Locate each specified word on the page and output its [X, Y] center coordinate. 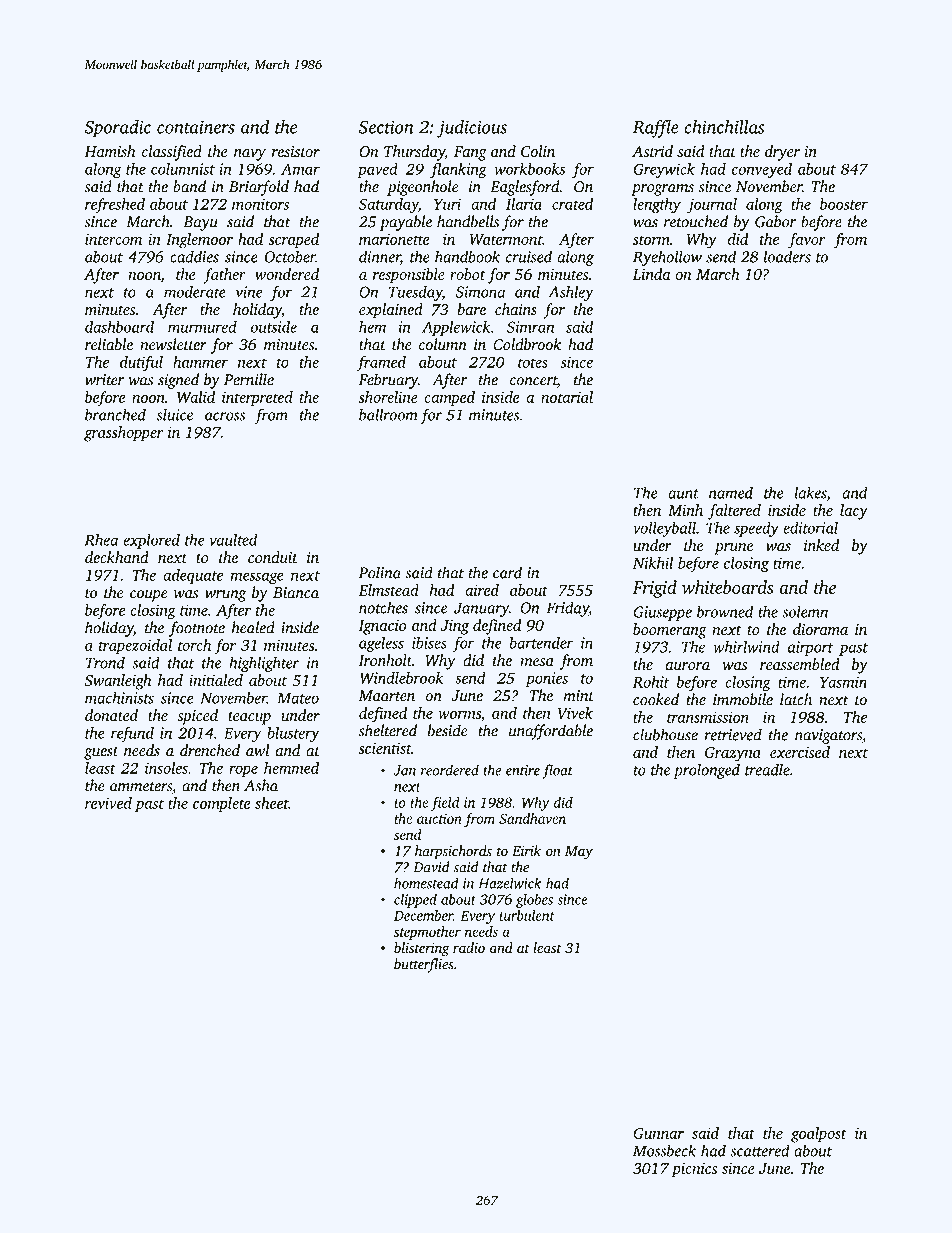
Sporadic [118, 129]
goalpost [819, 1135]
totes [533, 363]
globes [534, 900]
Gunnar [658, 1133]
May [579, 853]
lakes [810, 493]
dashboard [119, 327]
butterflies [424, 965]
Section [386, 127]
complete [222, 805]
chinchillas [724, 127]
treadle [767, 769]
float [557, 771]
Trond [105, 662]
